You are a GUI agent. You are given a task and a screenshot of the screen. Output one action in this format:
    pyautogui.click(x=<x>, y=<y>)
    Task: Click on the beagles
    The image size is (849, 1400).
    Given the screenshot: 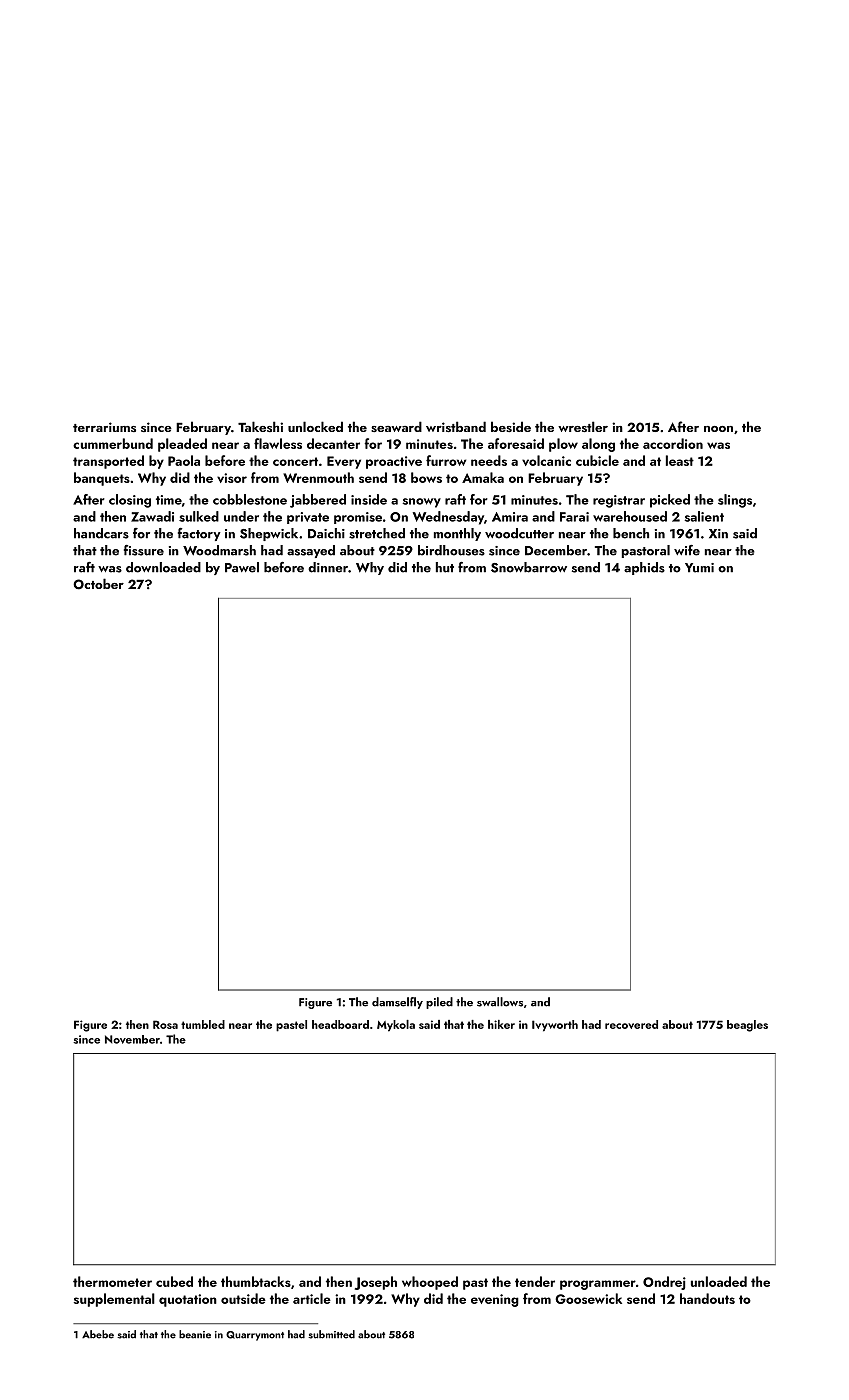 What is the action you would take?
    pyautogui.click(x=747, y=1026)
